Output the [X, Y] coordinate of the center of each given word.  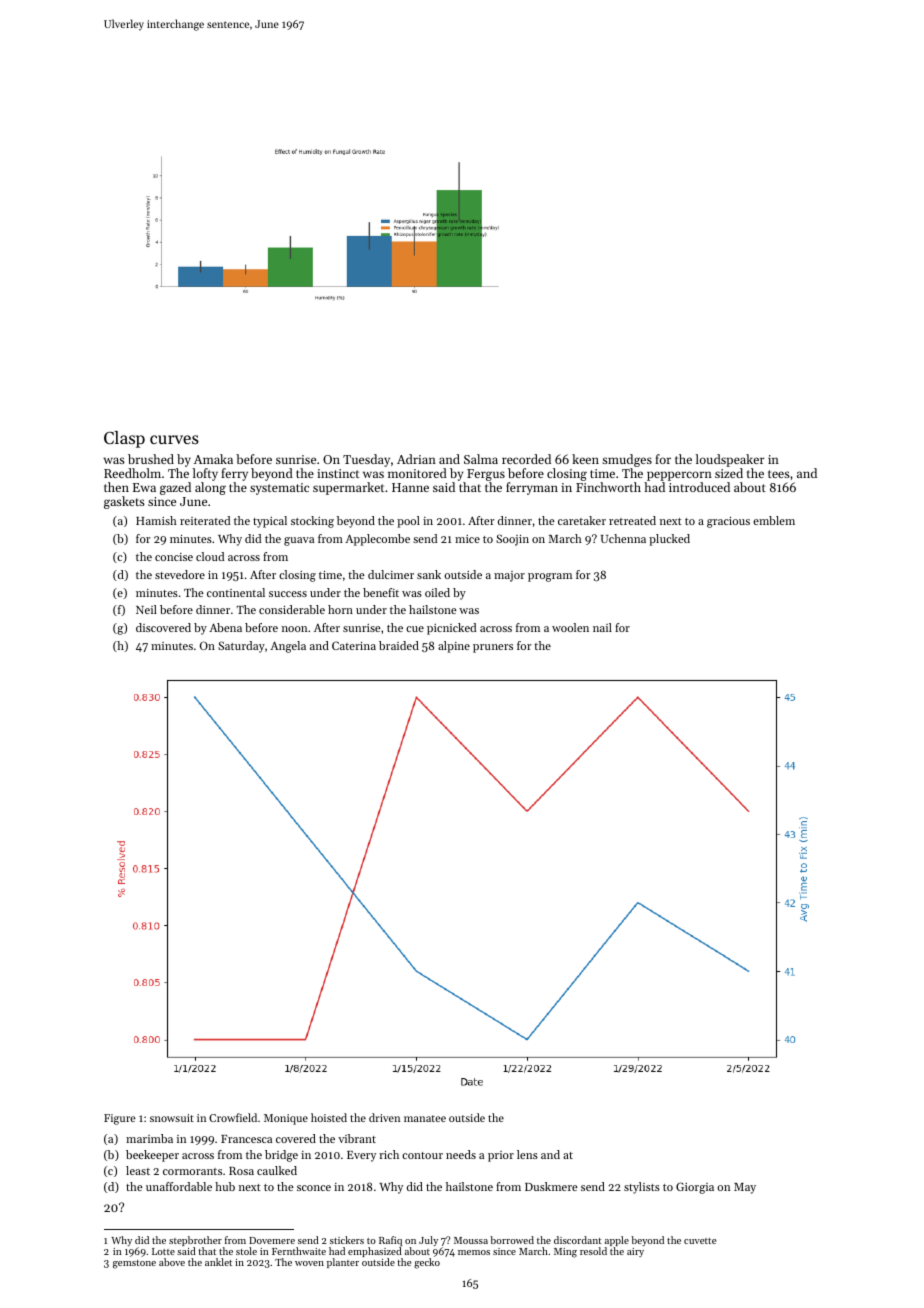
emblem [774, 520]
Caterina [354, 645]
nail [602, 627]
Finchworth [608, 487]
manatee [425, 1118]
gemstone [134, 1264]
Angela [288, 647]
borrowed [512, 1240]
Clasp [124, 439]
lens [527, 1154]
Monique [286, 1119]
